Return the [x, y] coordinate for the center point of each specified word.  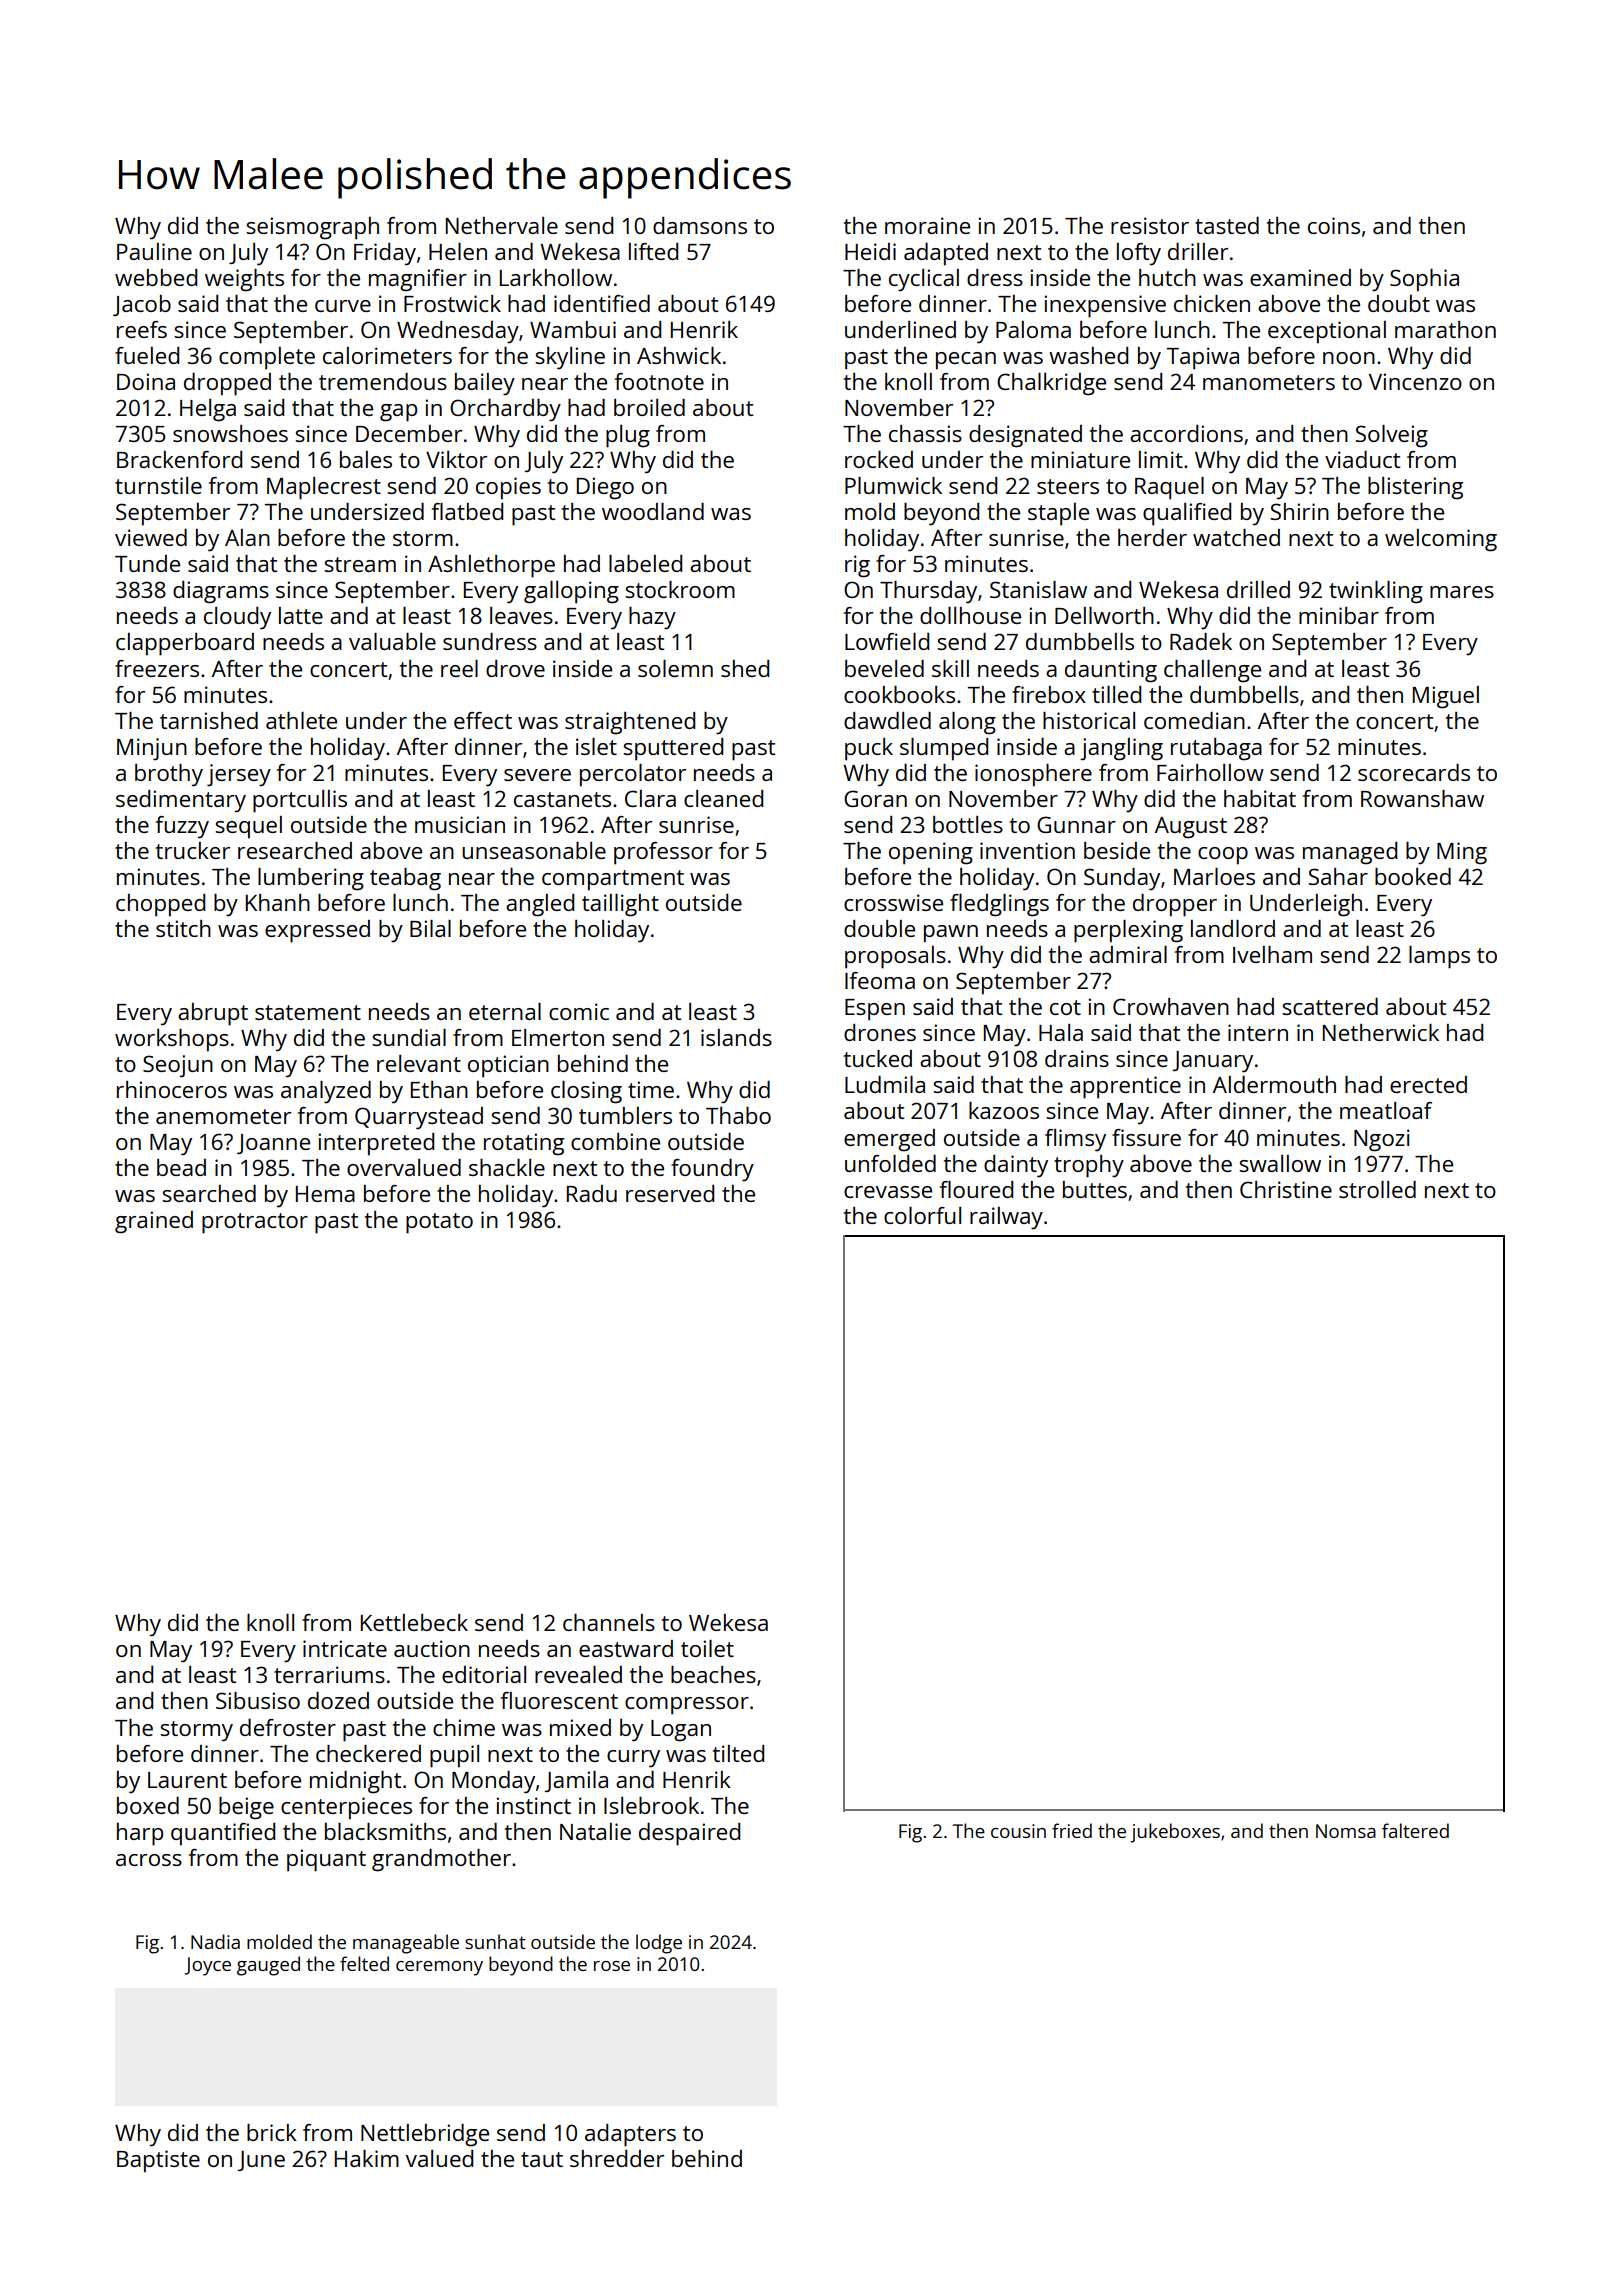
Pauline [154, 251]
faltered [1415, 1830]
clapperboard [185, 644]
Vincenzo [1415, 381]
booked [1413, 876]
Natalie [595, 1831]
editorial [484, 1674]
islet [596, 746]
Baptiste [158, 2161]
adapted [946, 254]
